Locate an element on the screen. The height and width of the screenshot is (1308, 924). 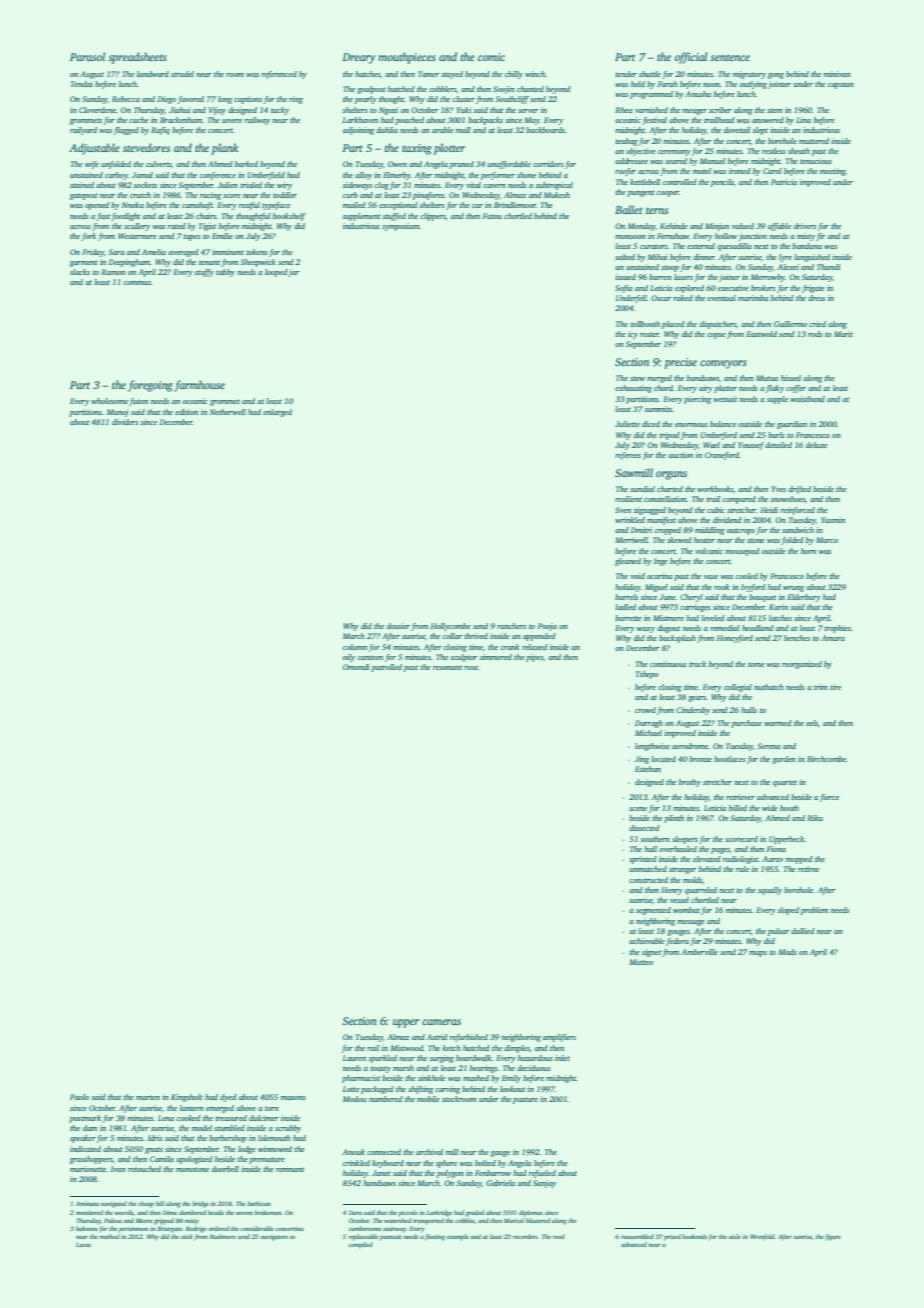
rods is located at coordinates (815, 334).
